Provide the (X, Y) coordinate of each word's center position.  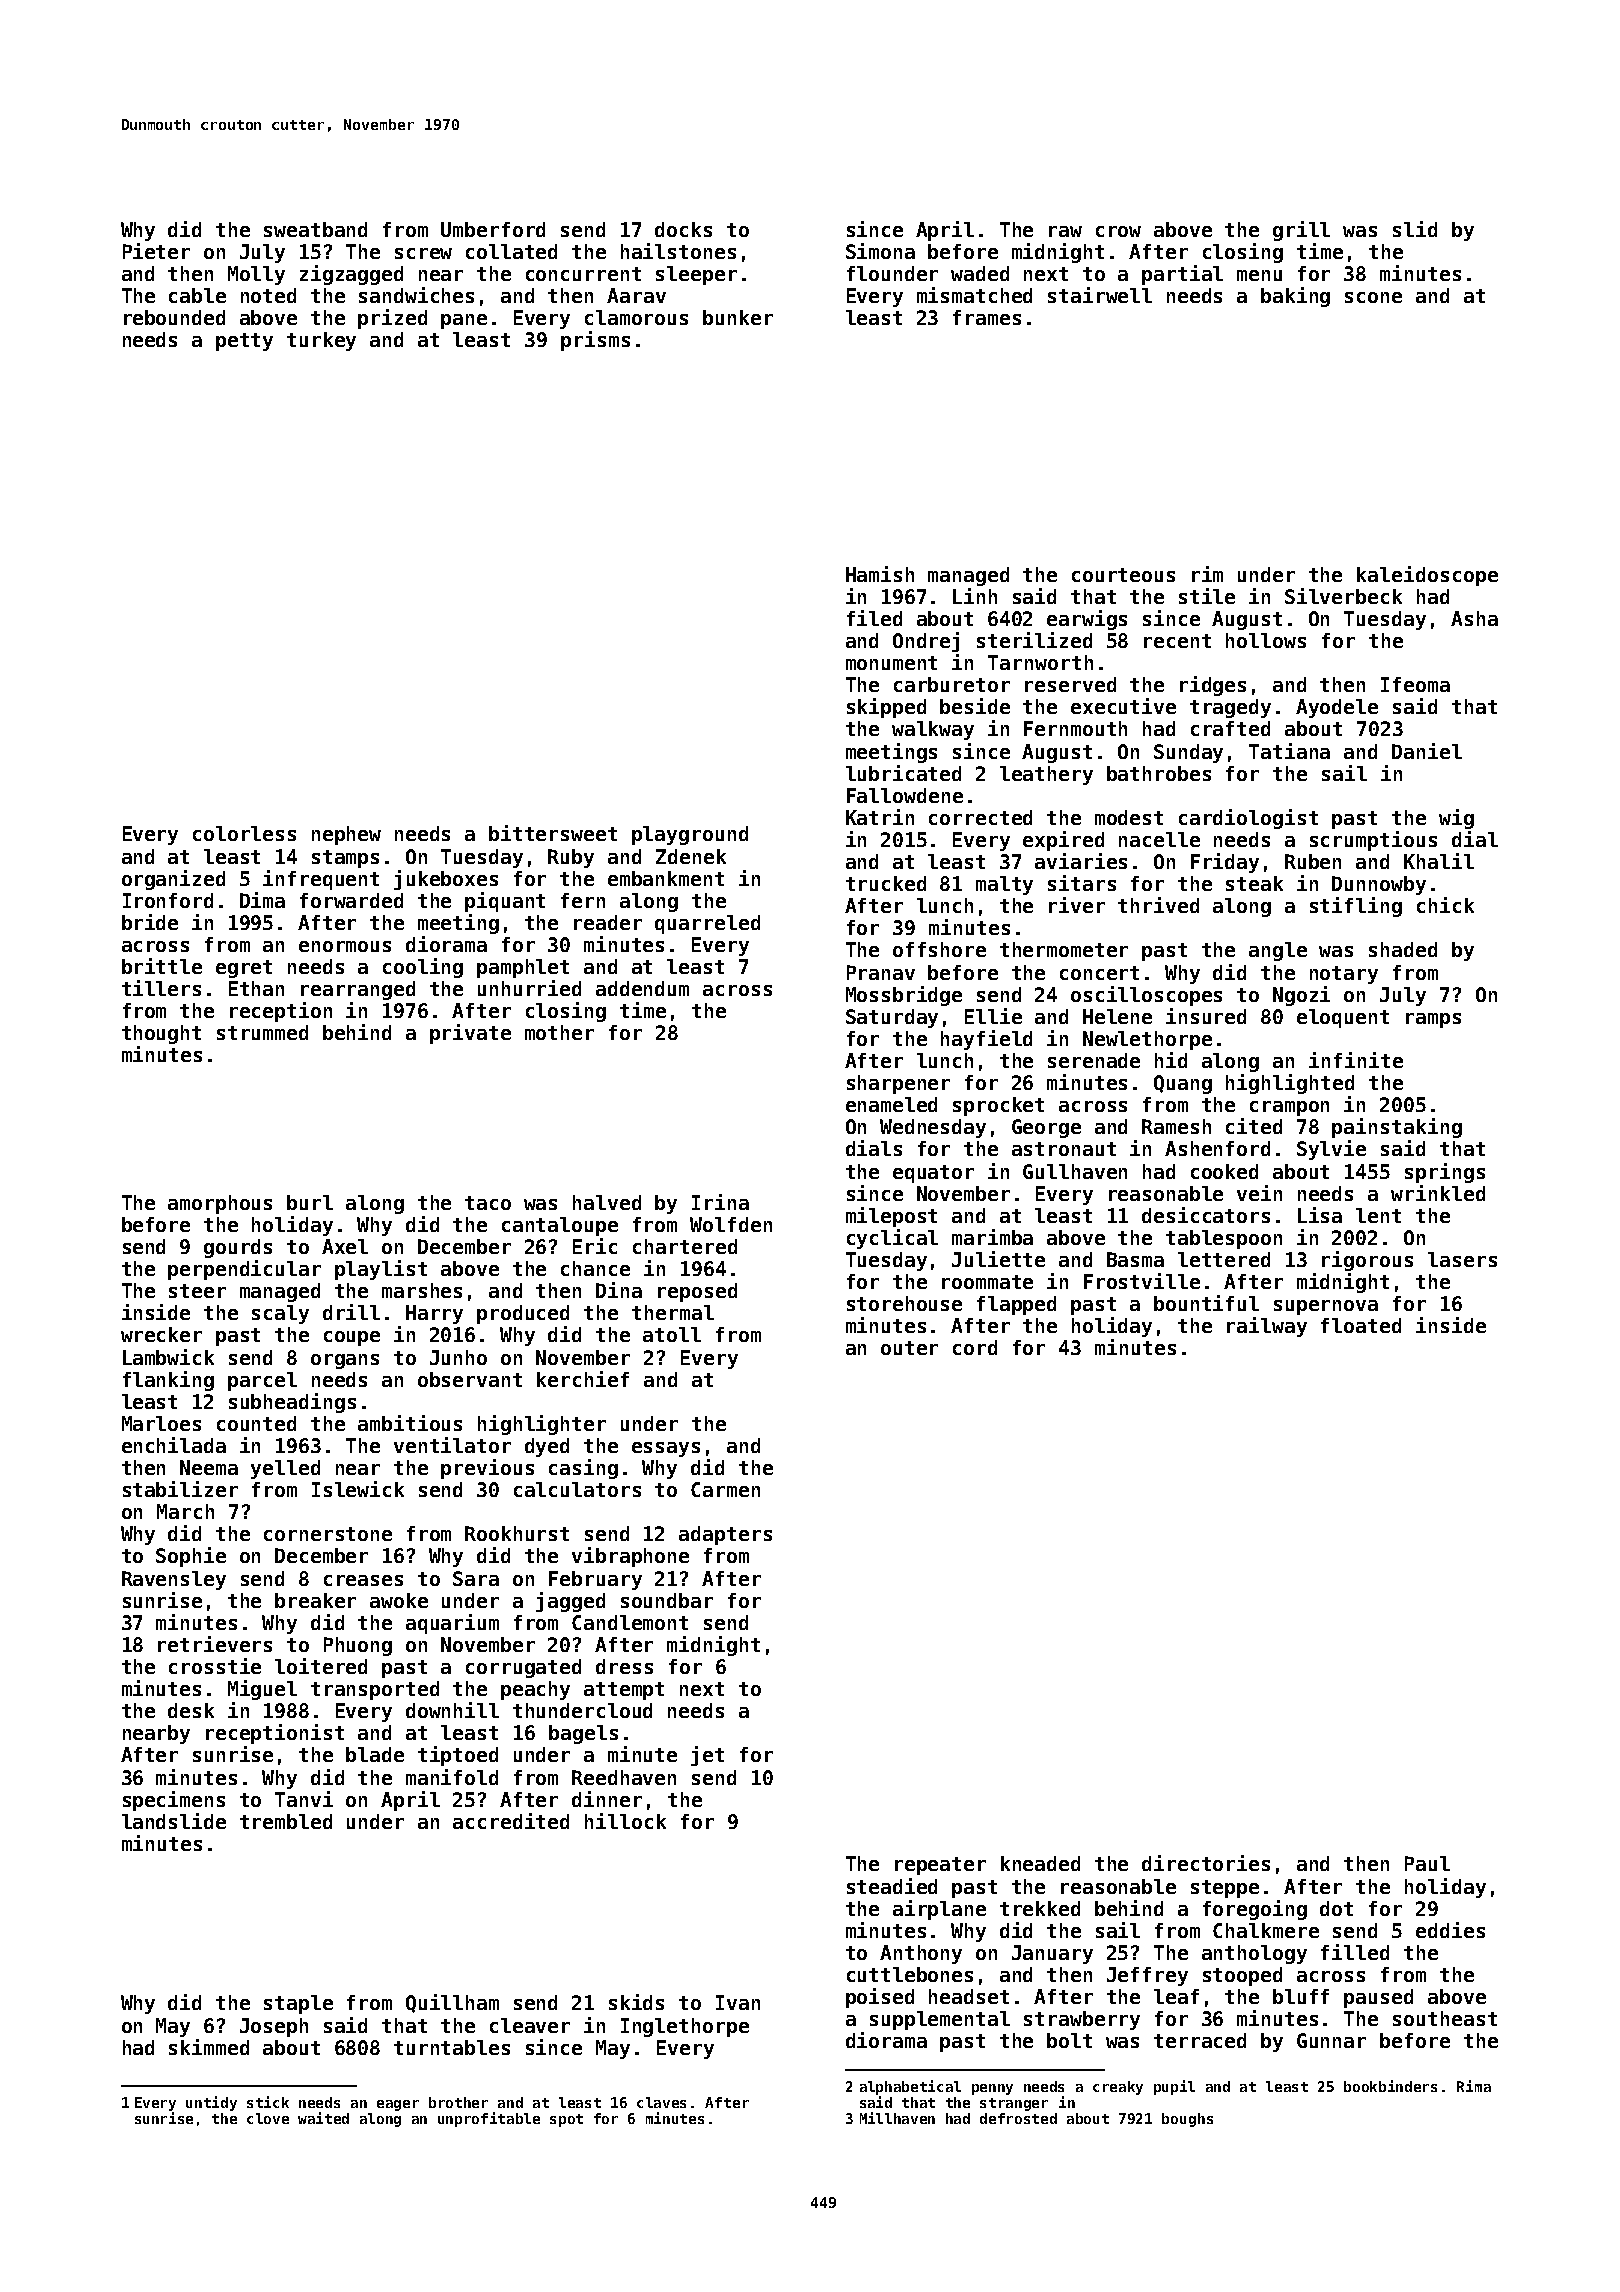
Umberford (493, 229)
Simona (880, 251)
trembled (286, 1821)
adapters (725, 1535)
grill (1301, 231)
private (470, 1034)
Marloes (161, 1423)
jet (707, 1756)
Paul (1427, 1863)
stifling (1356, 907)
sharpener (898, 1084)
